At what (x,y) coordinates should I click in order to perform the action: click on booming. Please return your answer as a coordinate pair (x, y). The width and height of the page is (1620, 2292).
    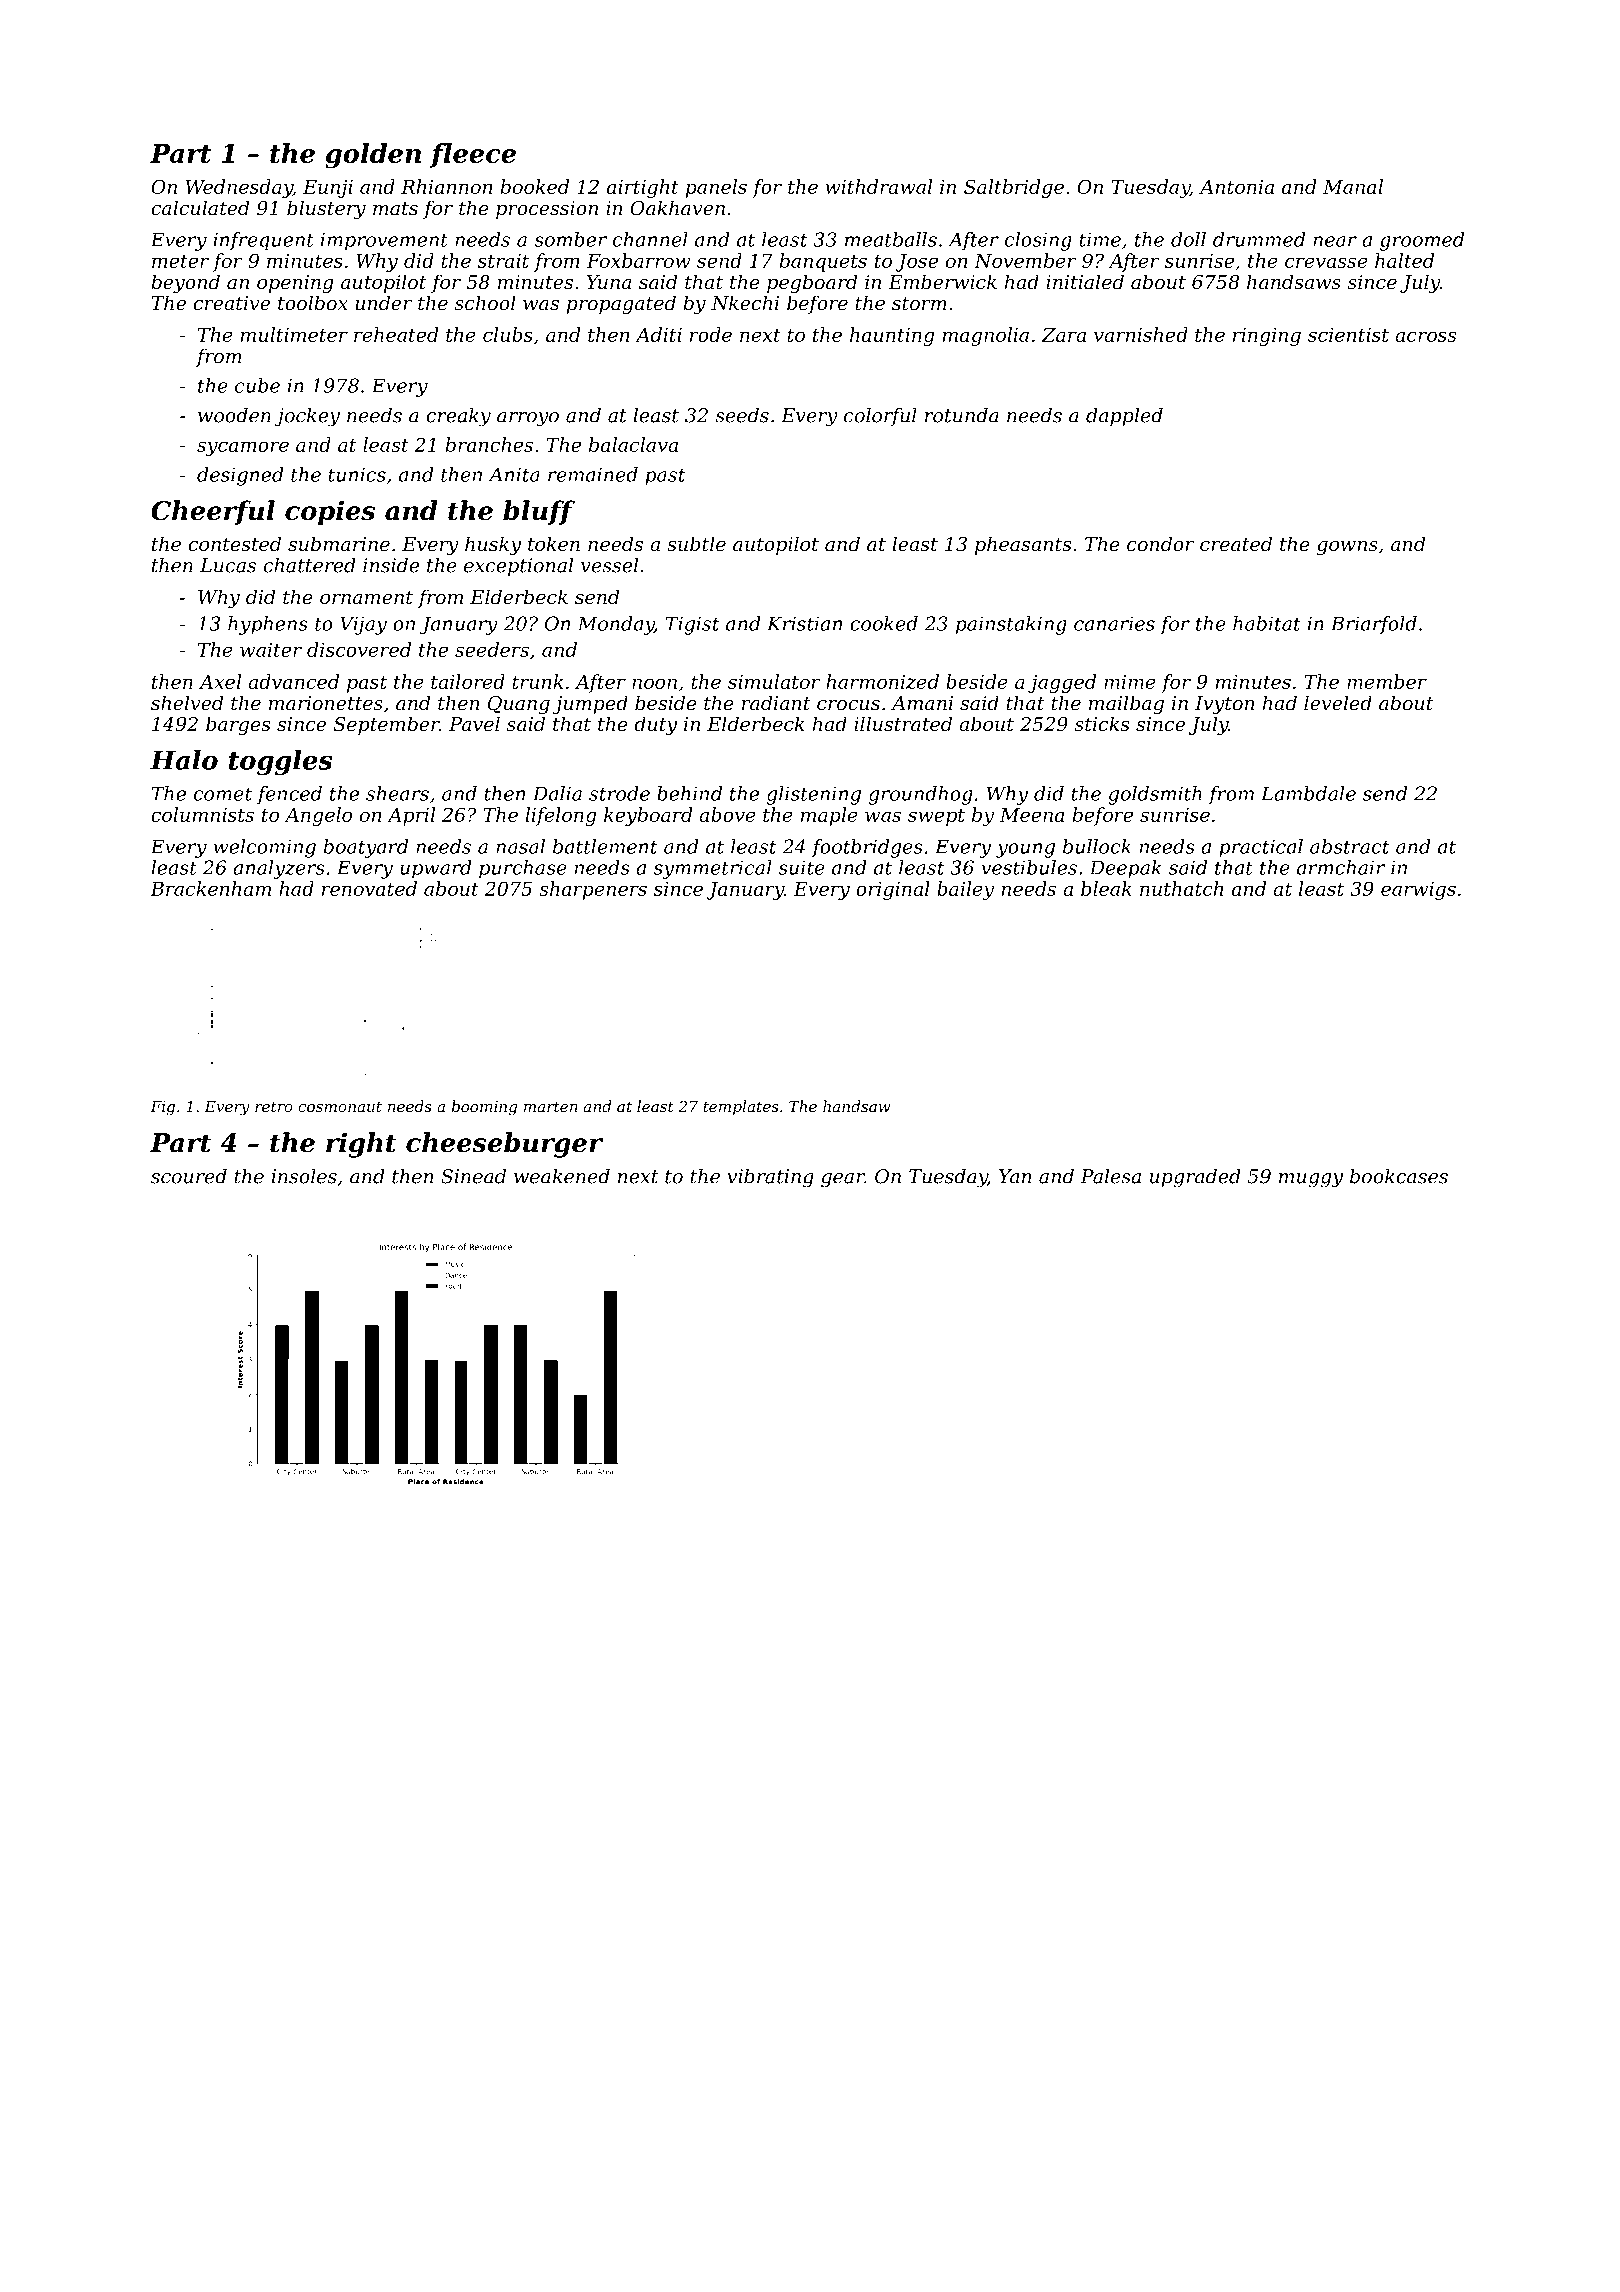
    Looking at the image, I should click on (485, 1108).
